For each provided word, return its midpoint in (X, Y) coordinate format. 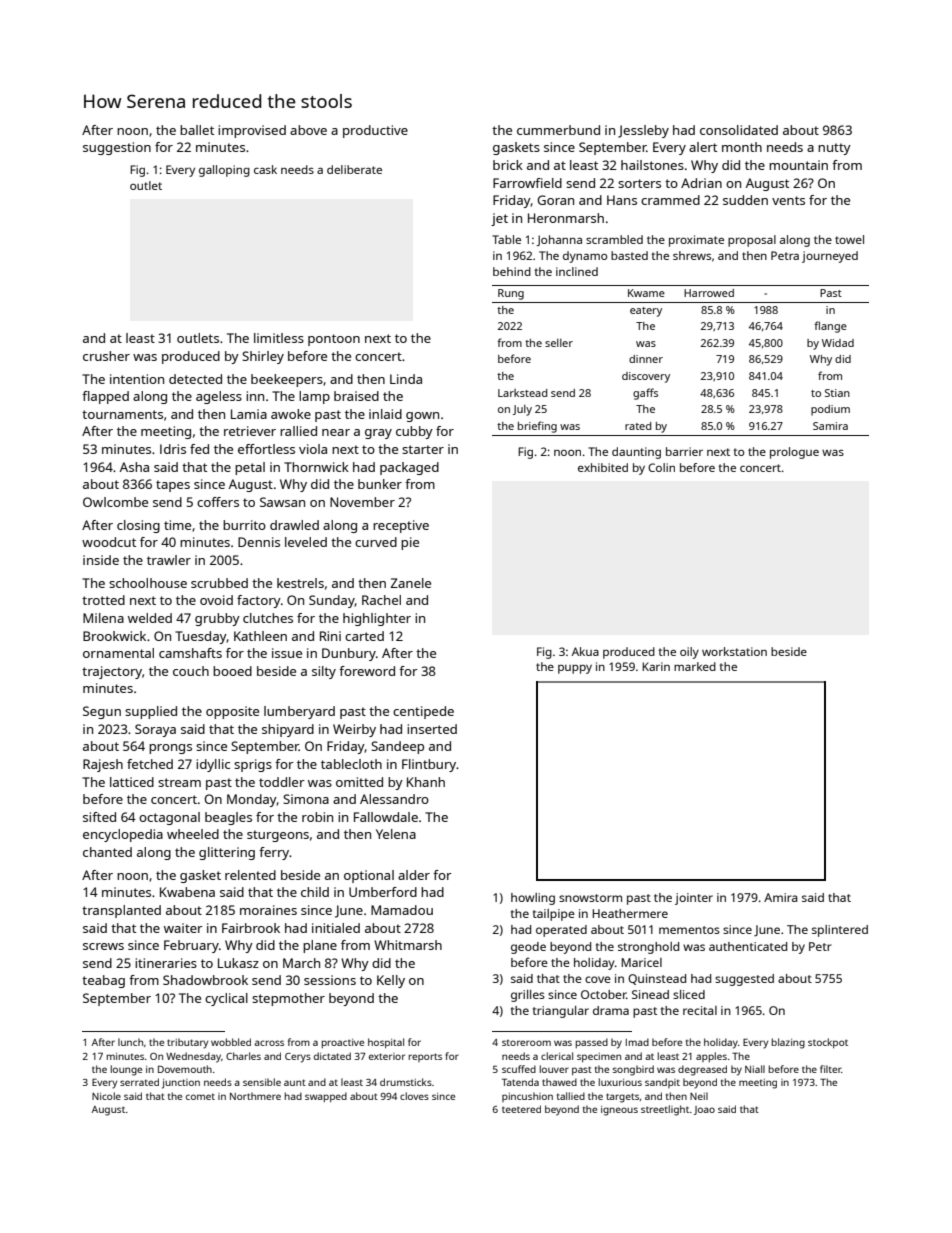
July (522, 410)
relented (250, 875)
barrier (684, 451)
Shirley (263, 357)
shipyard (288, 730)
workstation (734, 651)
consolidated (739, 130)
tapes (173, 486)
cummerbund (558, 130)
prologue (794, 453)
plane (320, 946)
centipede (423, 712)
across (269, 1043)
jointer (694, 899)
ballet (197, 130)
